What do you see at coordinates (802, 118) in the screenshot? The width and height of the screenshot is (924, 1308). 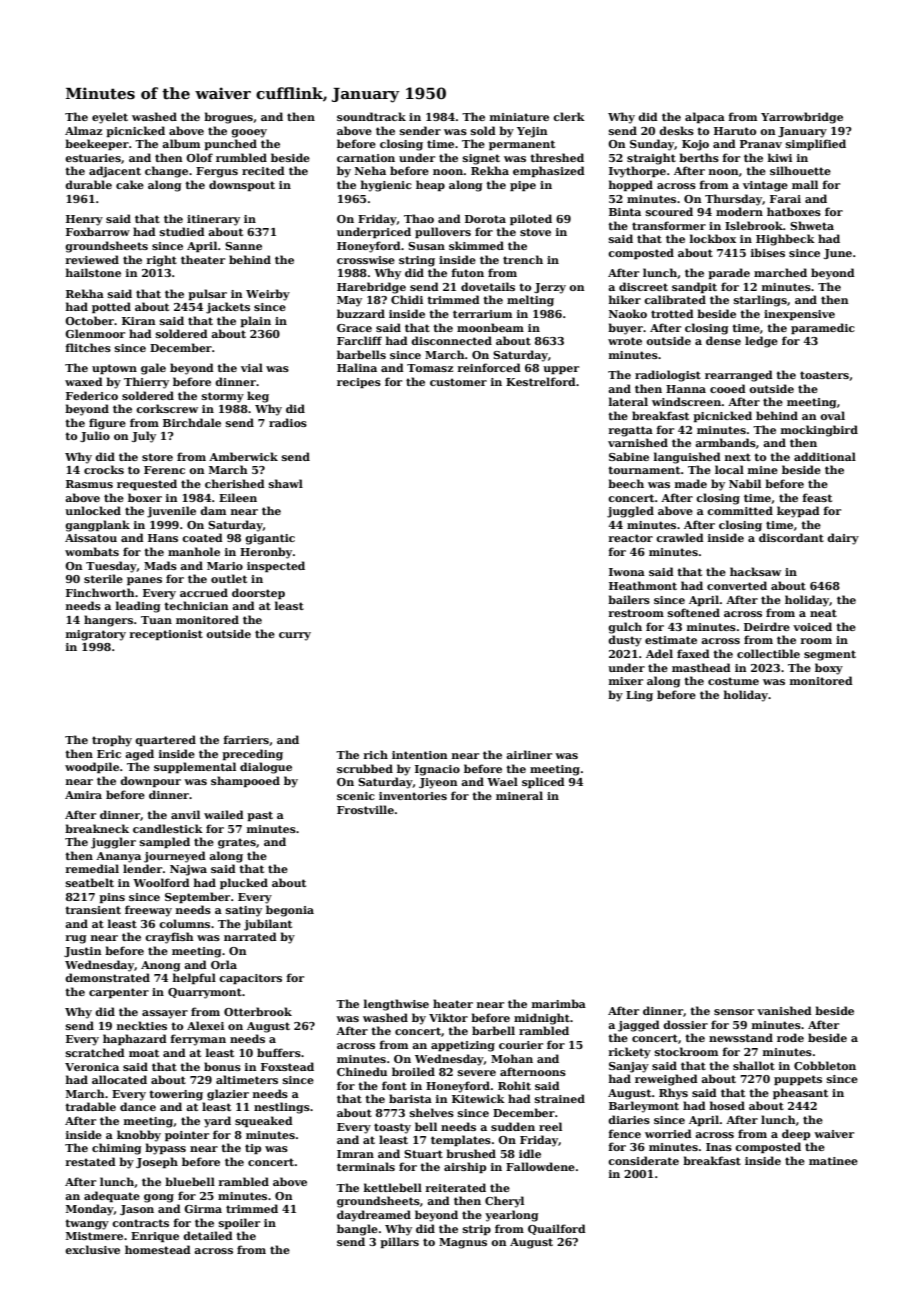 I see `Yarrowbridge` at bounding box center [802, 118].
